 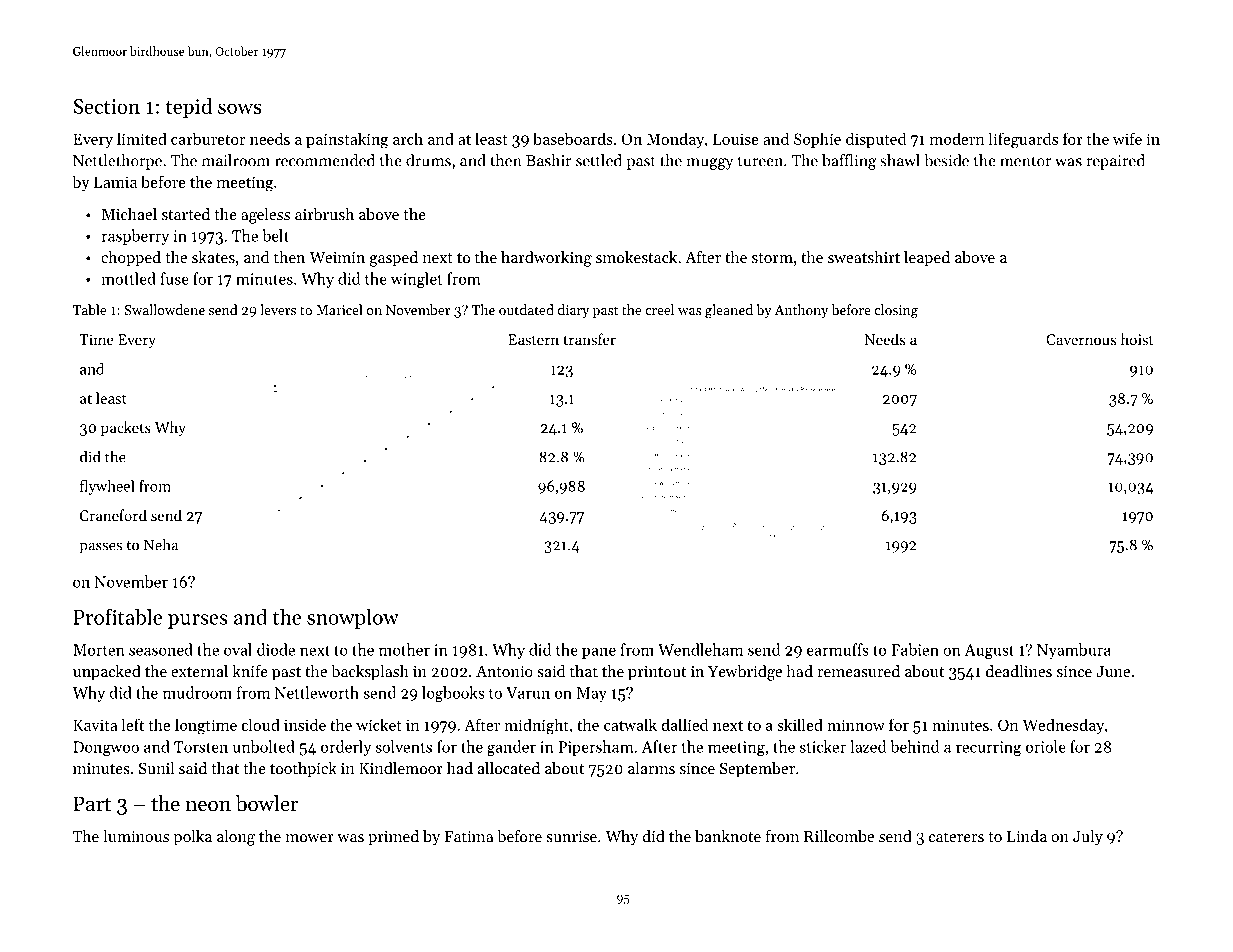 I want to click on Fabien, so click(x=915, y=649).
